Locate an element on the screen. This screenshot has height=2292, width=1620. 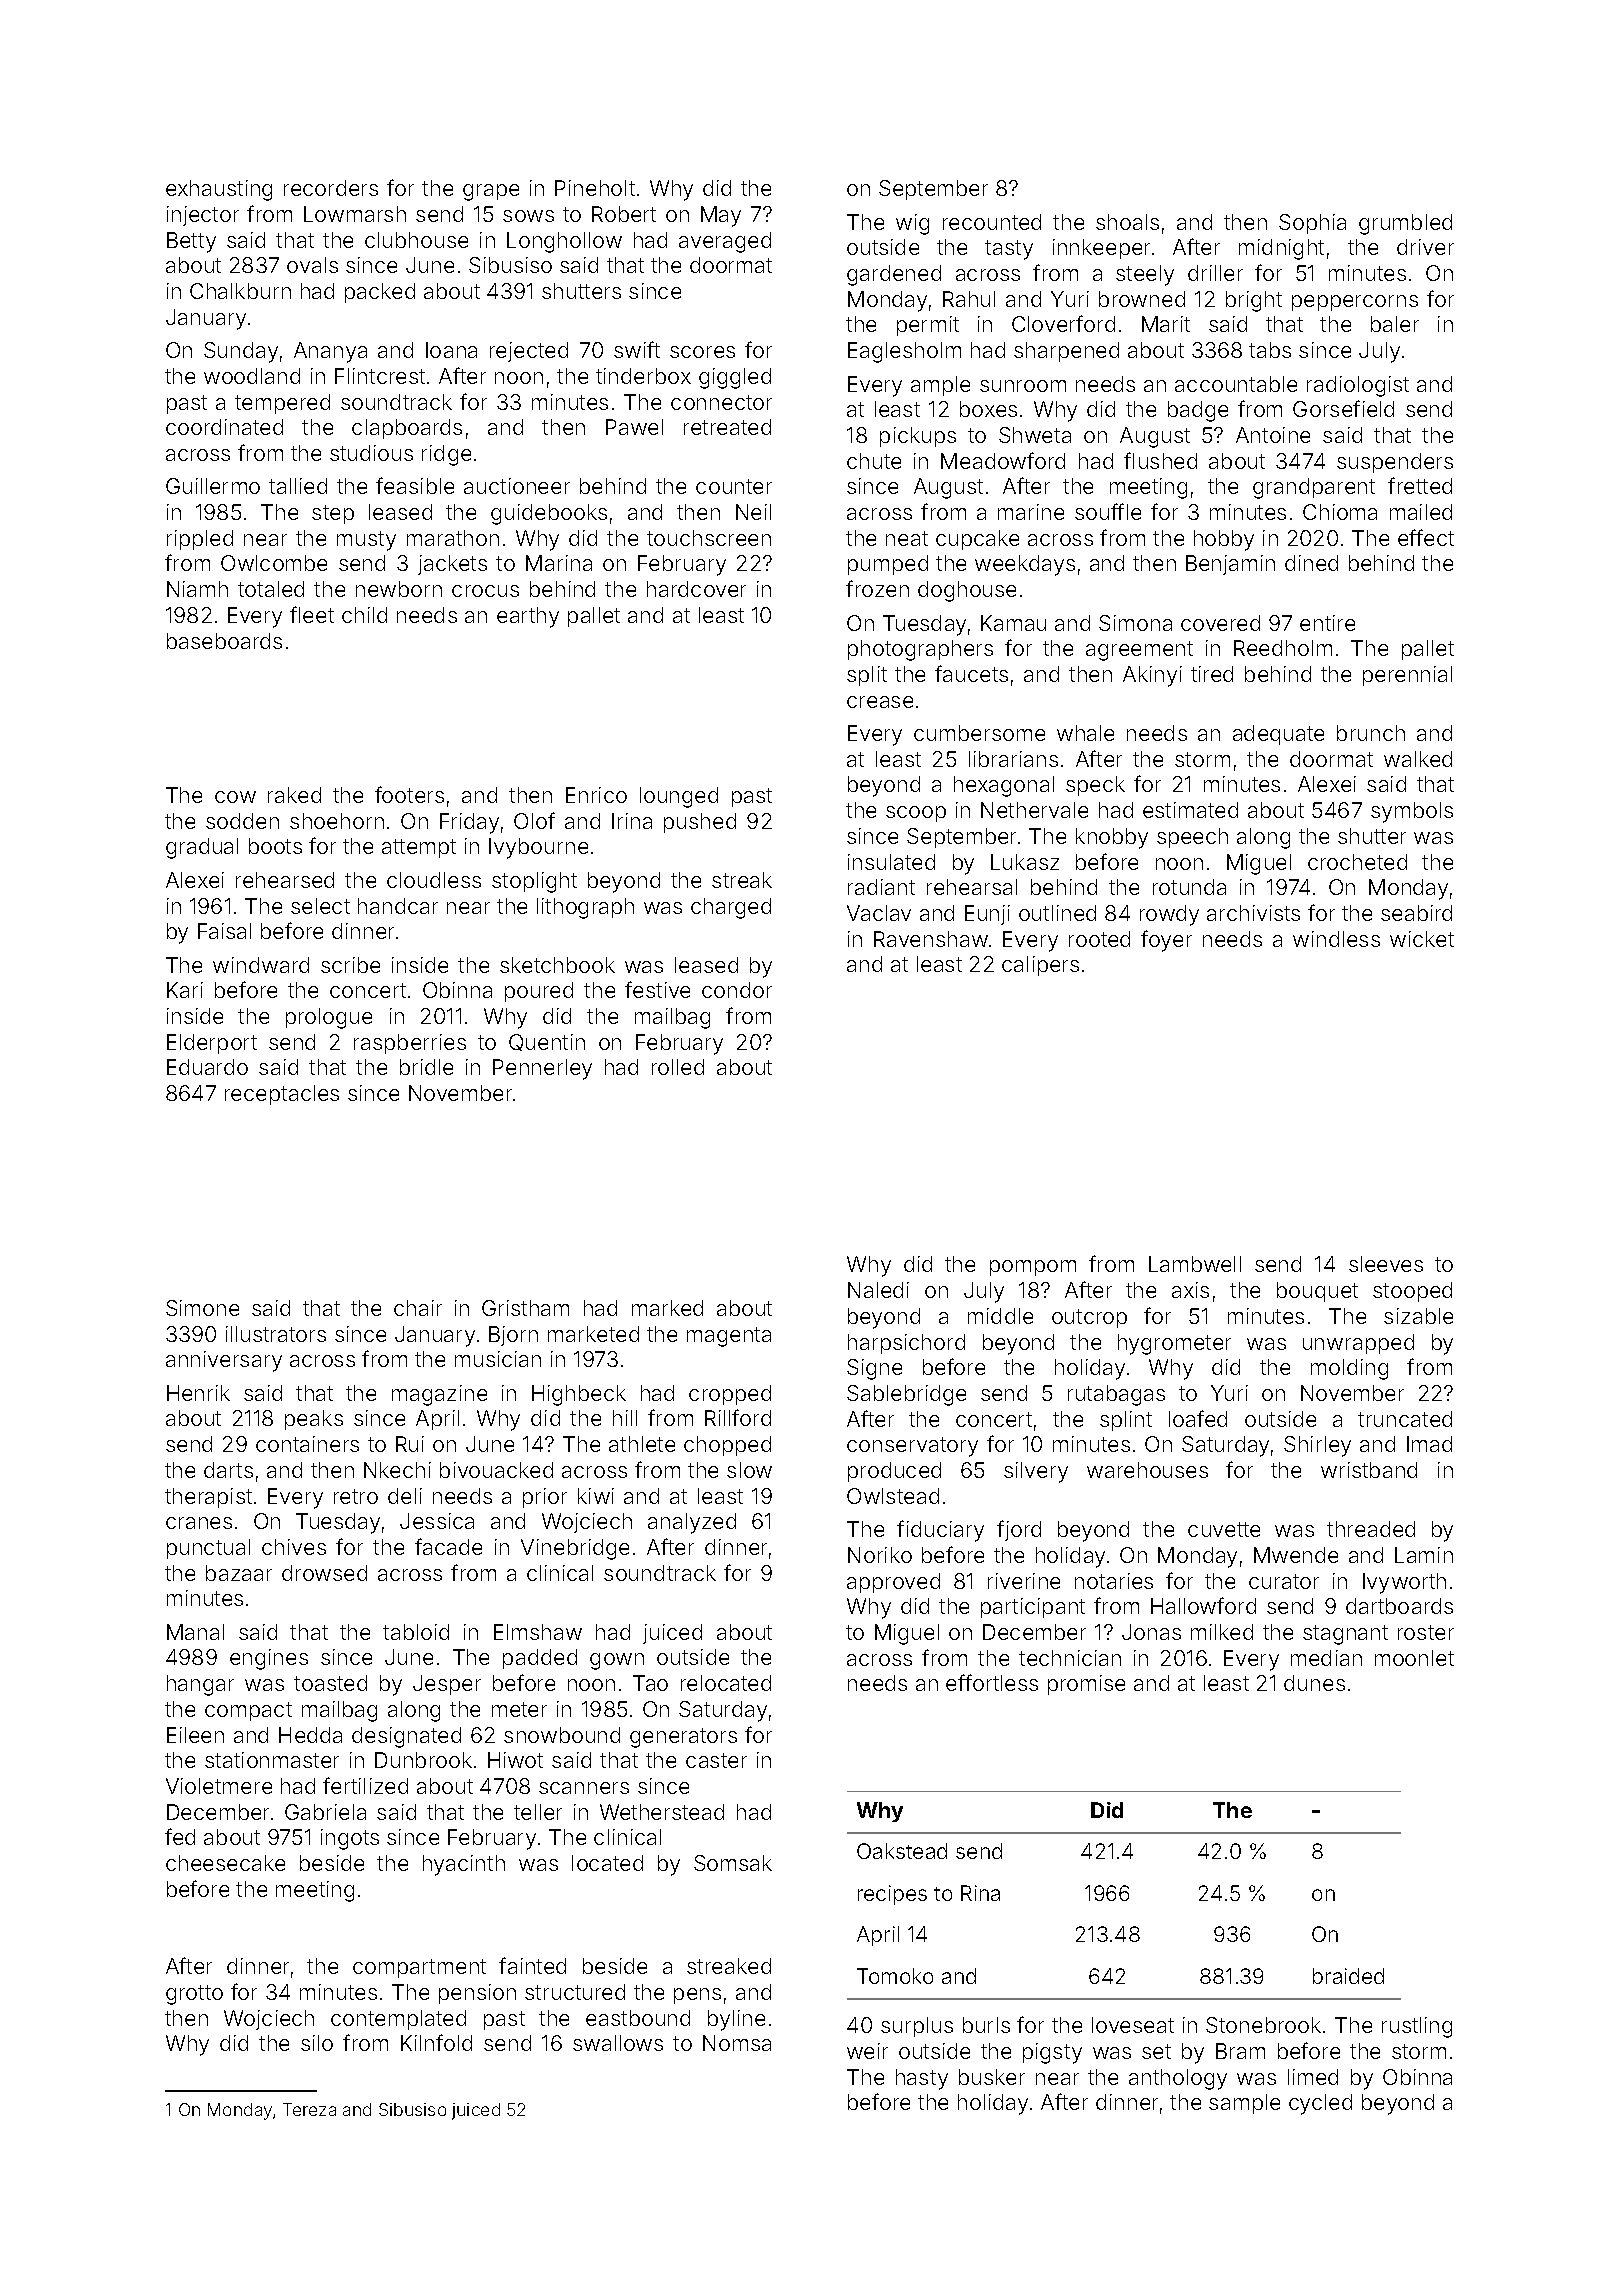
windless is located at coordinates (1336, 939).
